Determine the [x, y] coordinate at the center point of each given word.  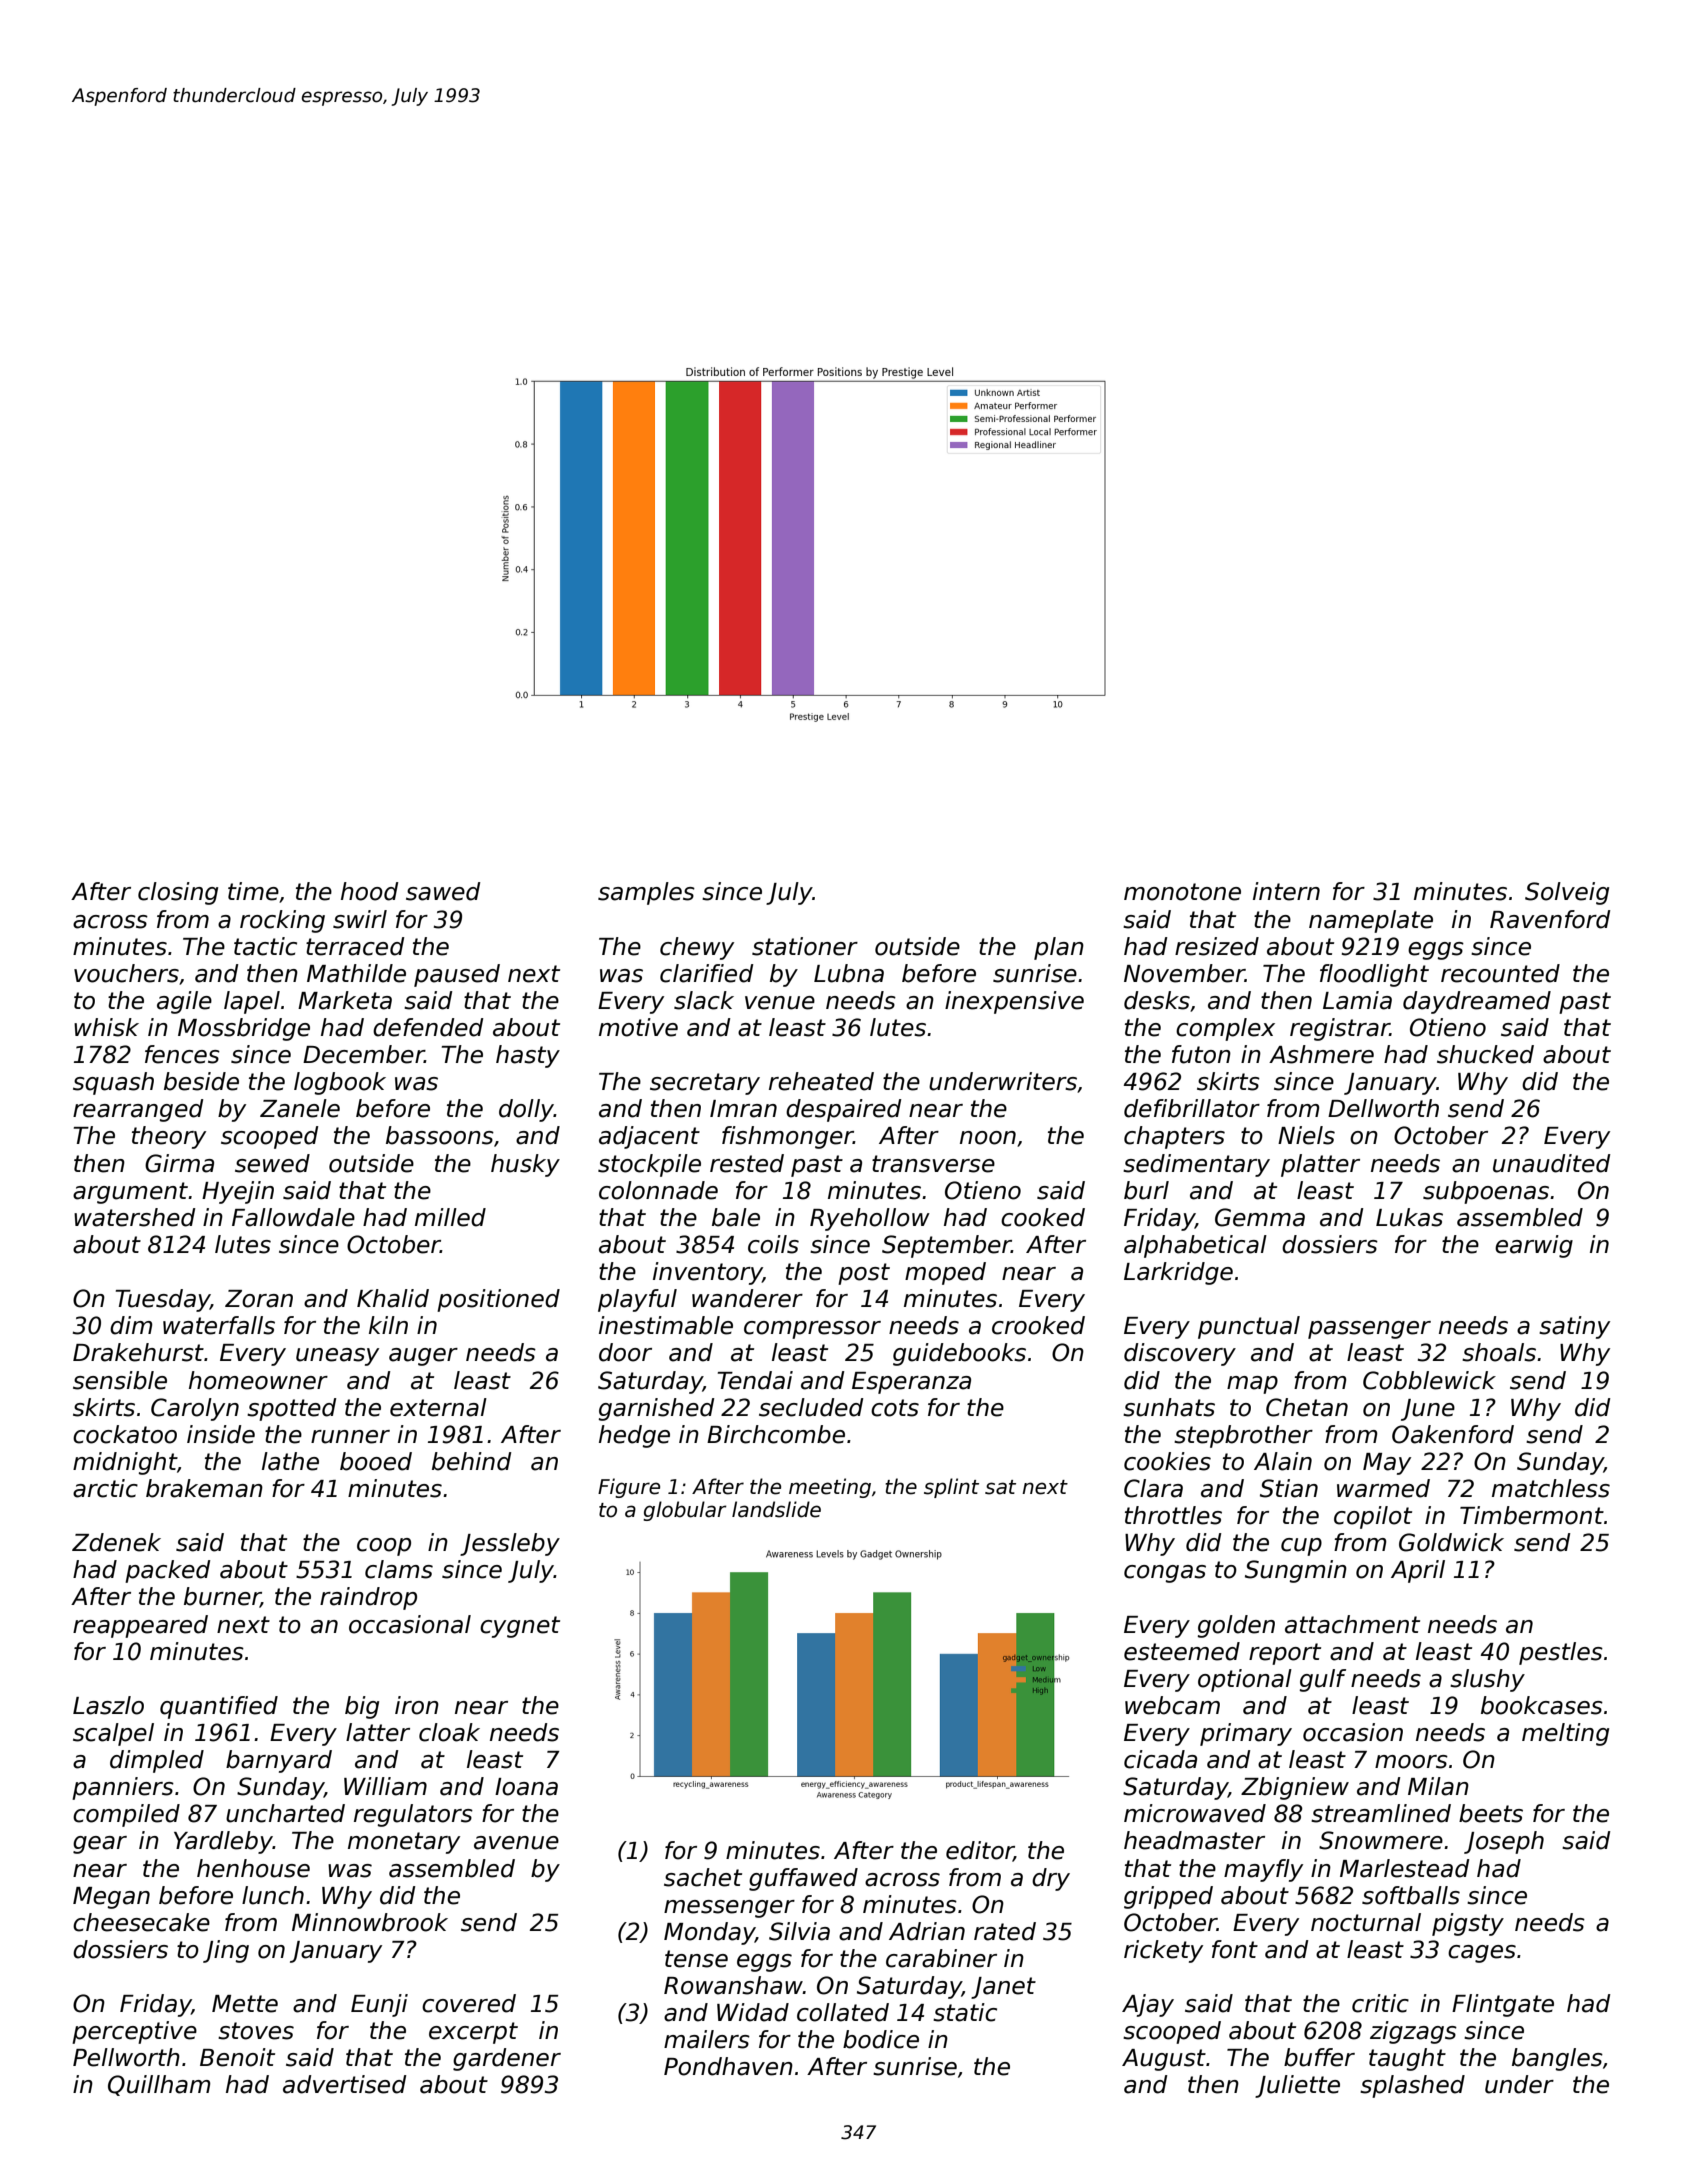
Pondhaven [728, 2066]
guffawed [803, 1879]
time [253, 891]
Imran [743, 1109]
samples [646, 893]
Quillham [159, 2085]
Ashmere [1321, 1054]
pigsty [1468, 1924]
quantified [219, 1707]
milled [450, 1217]
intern [1286, 891]
